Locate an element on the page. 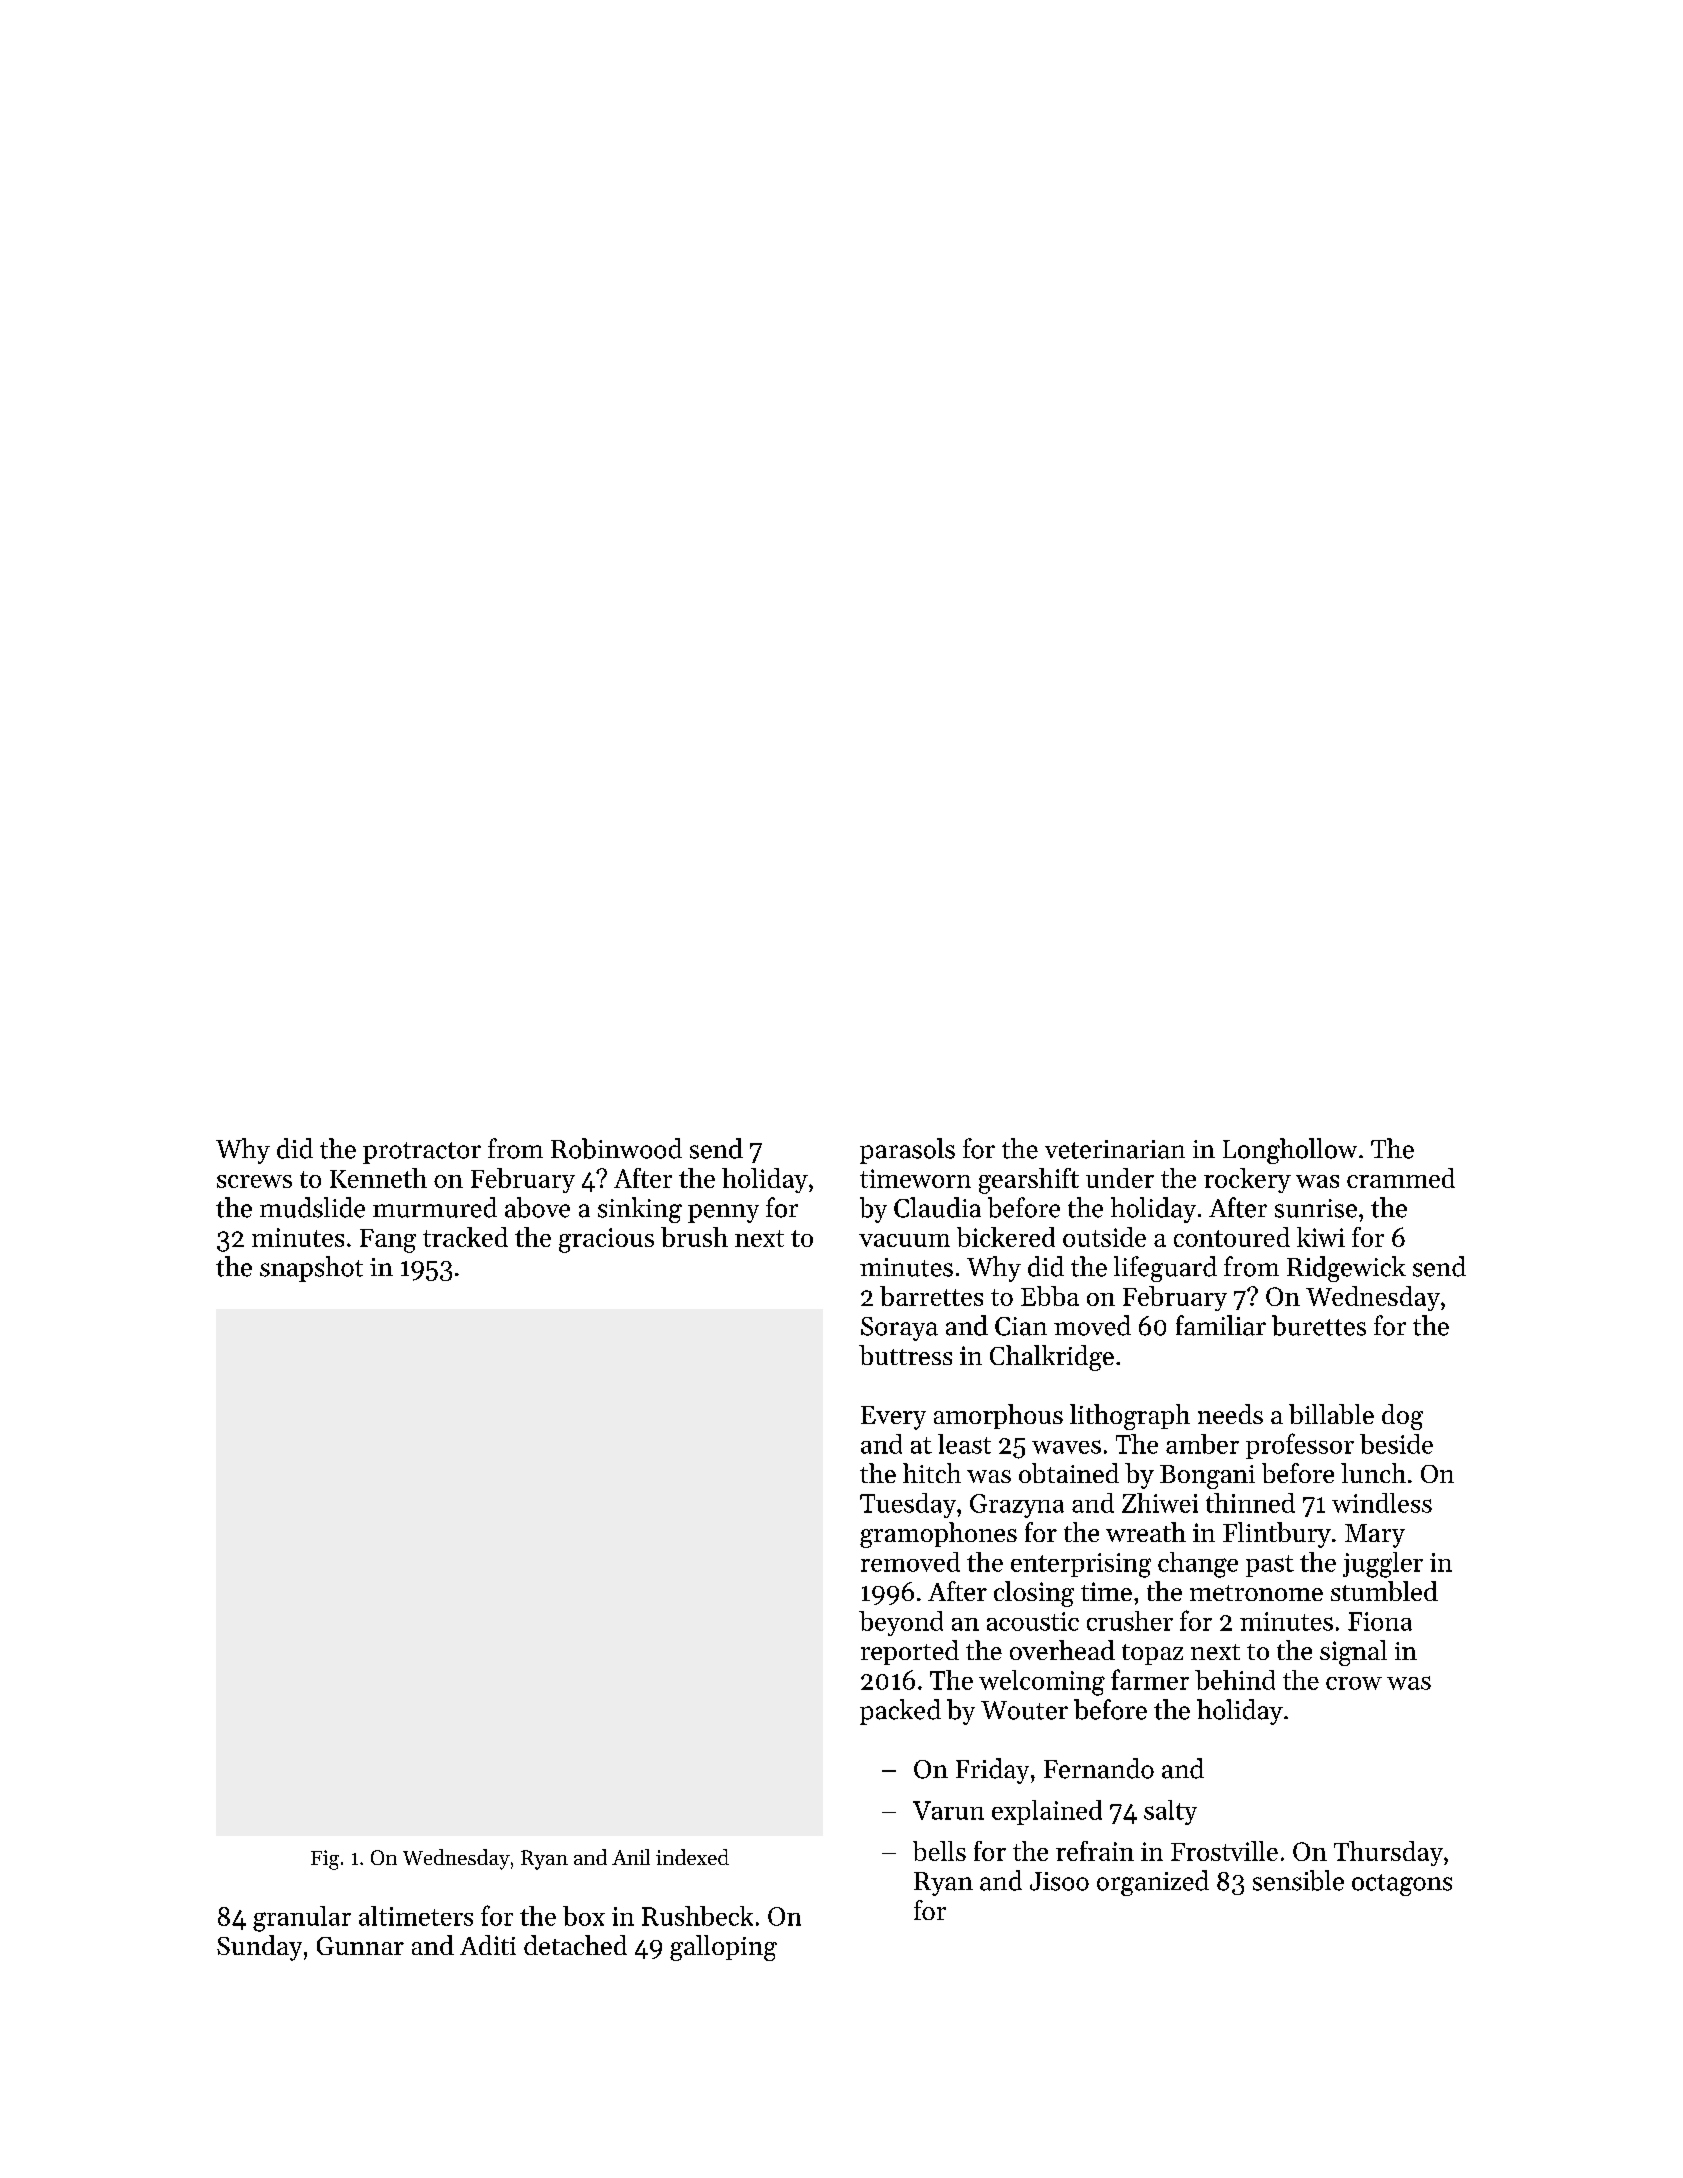 The image size is (1683, 2178). Tuesday is located at coordinates (908, 1505).
